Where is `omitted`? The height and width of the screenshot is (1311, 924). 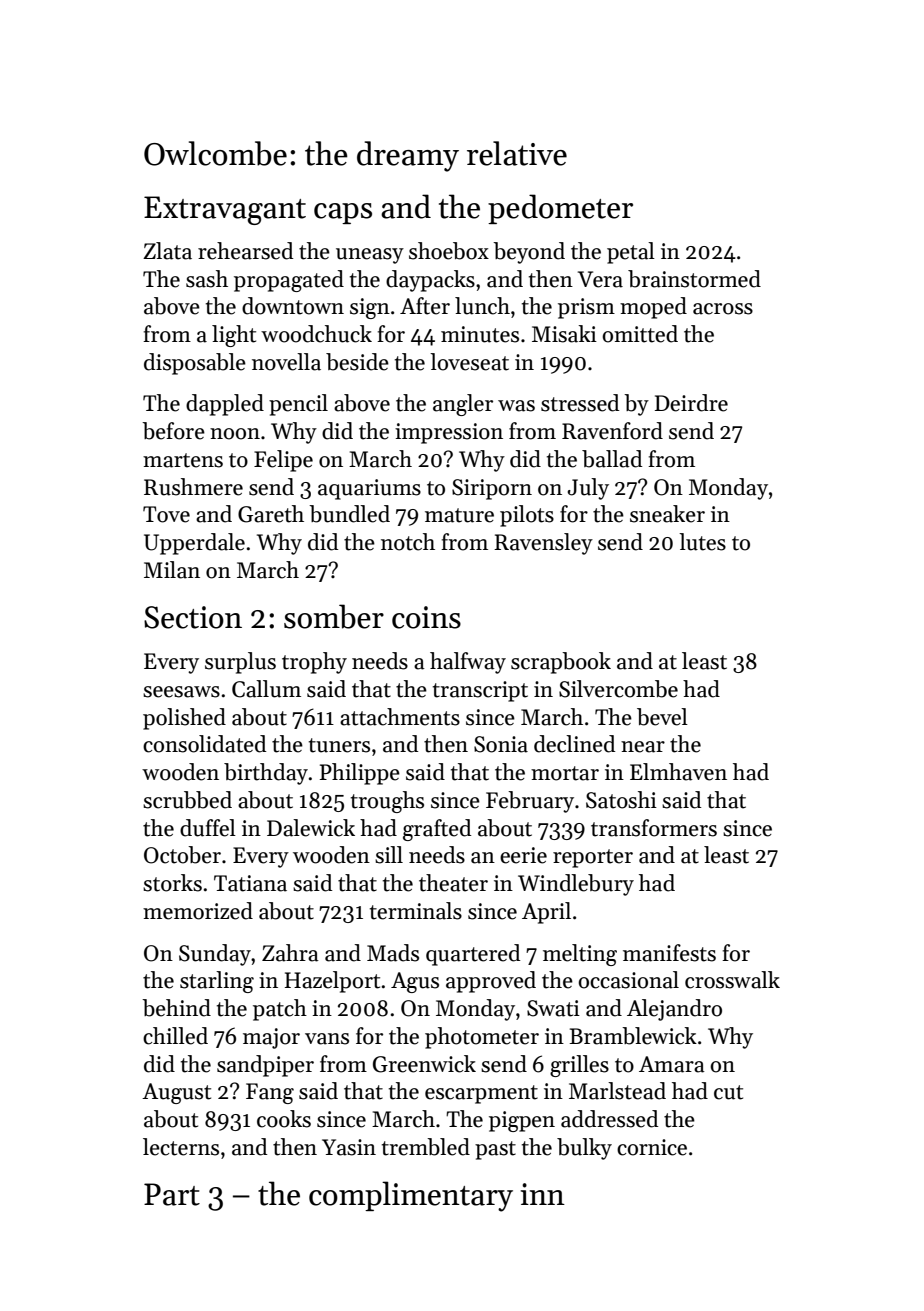 omitted is located at coordinates (640, 334).
